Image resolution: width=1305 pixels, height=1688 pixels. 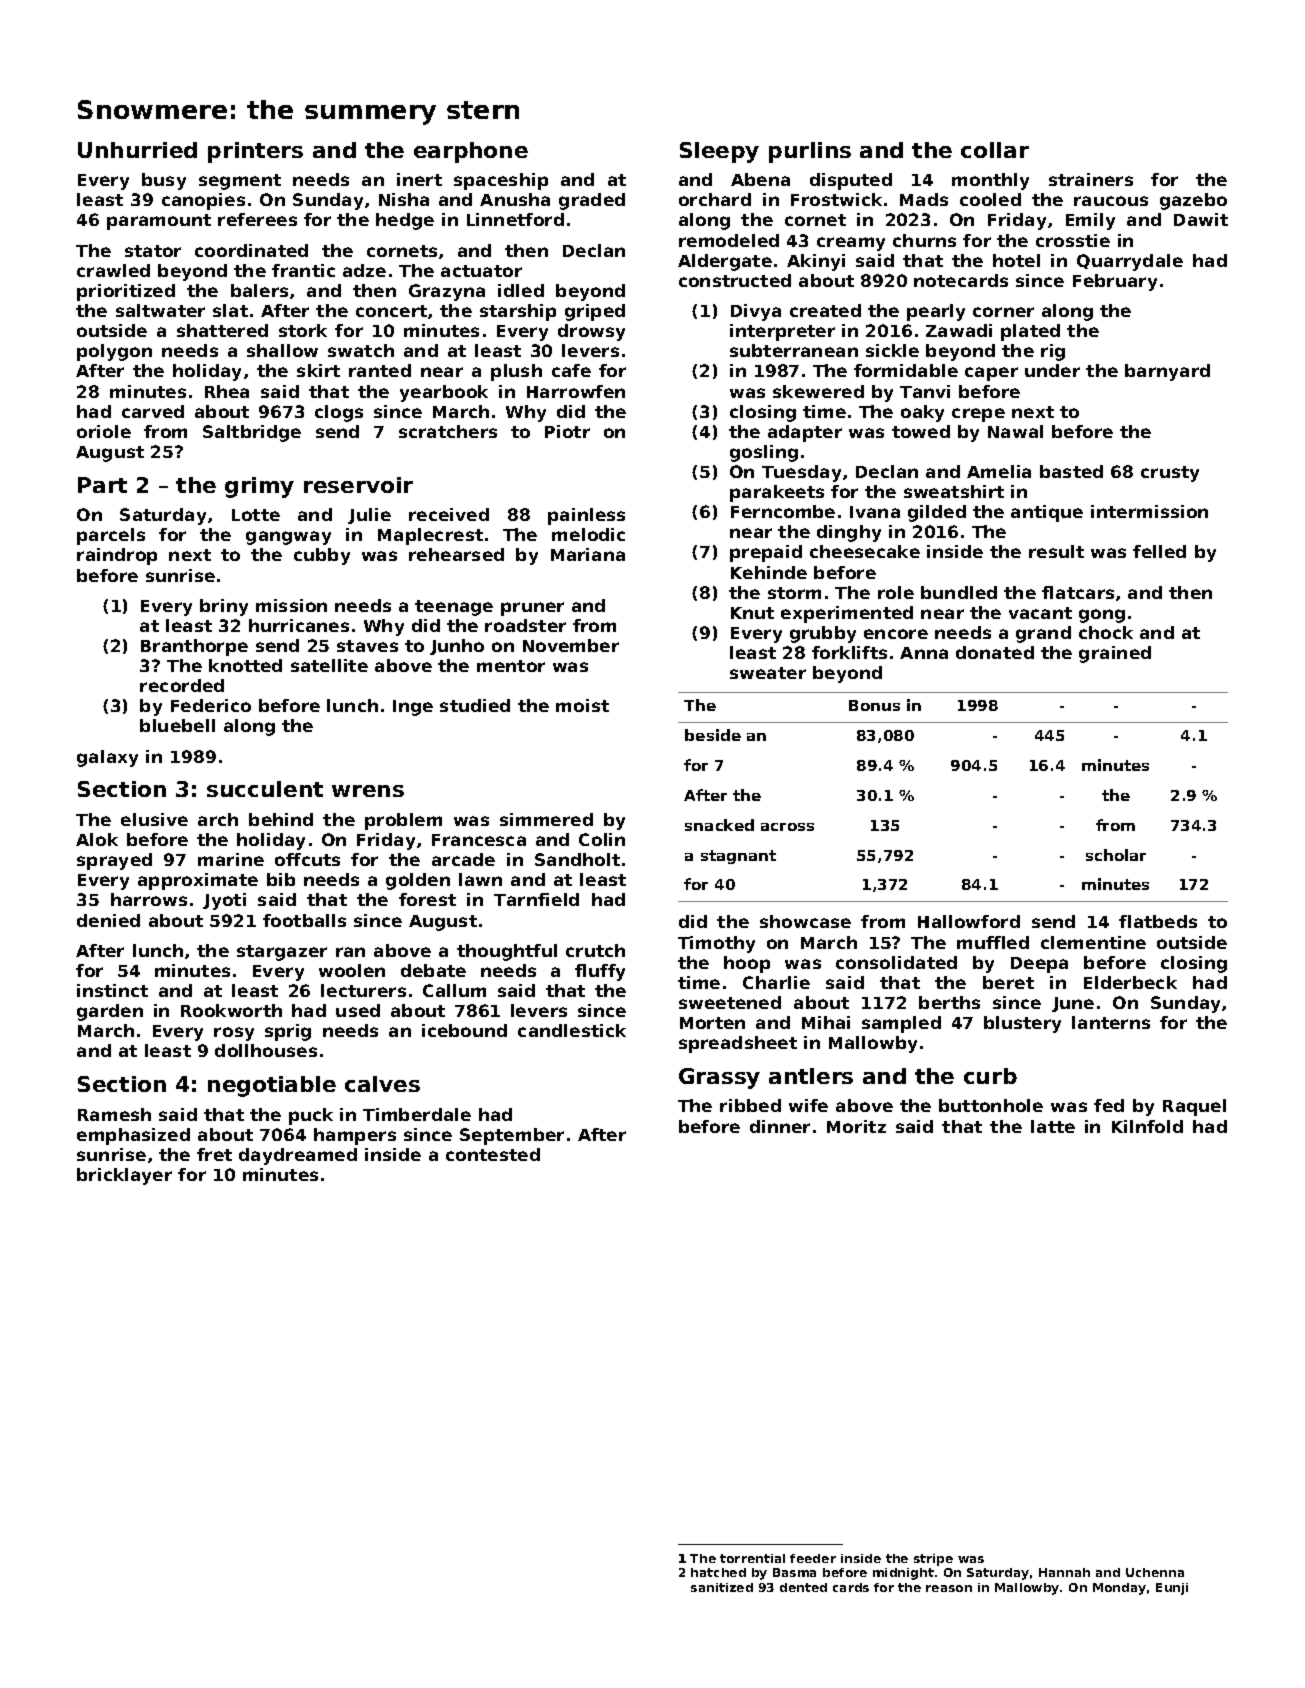 I want to click on Lotte, so click(x=256, y=515).
